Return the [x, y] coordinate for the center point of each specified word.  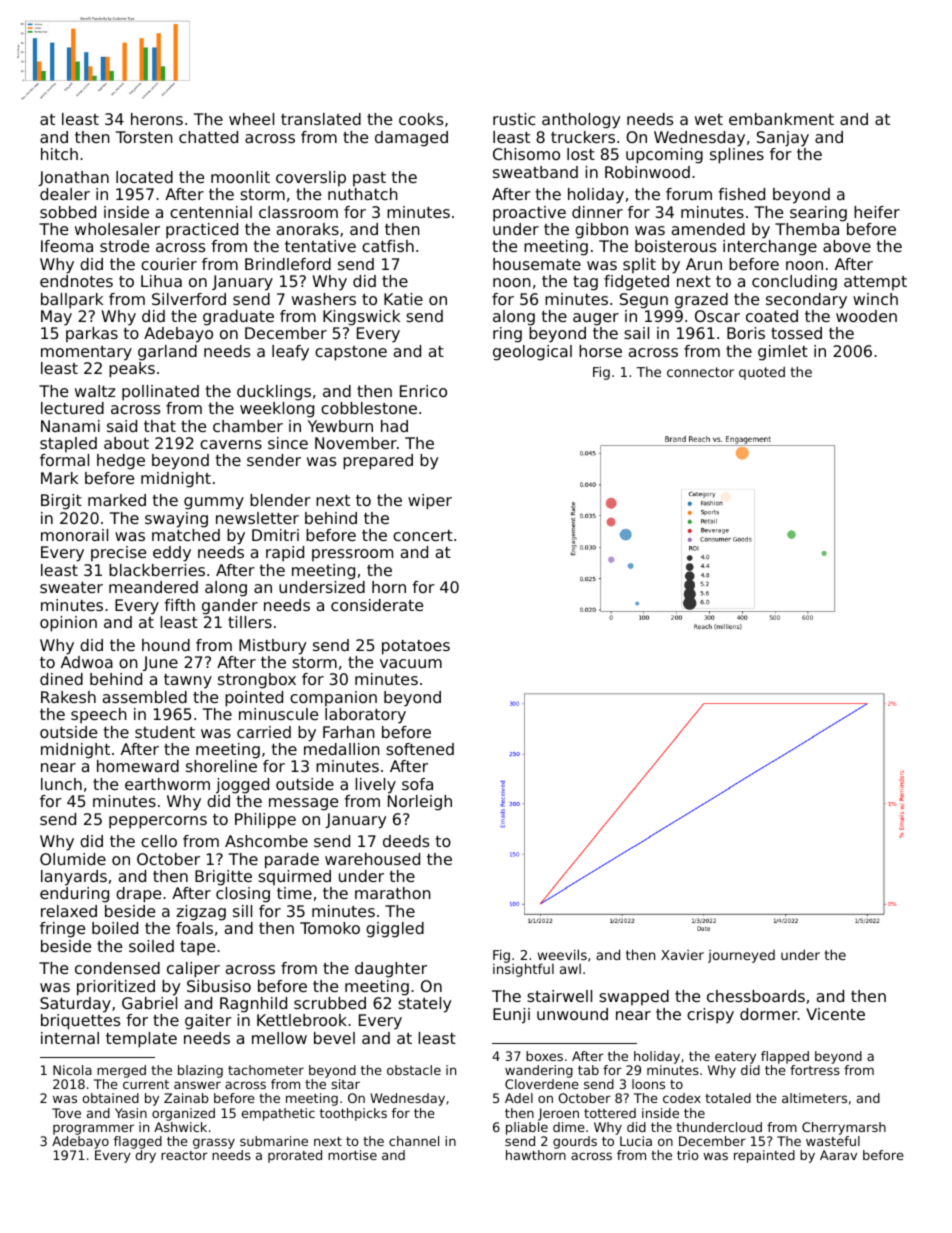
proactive [529, 214]
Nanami [70, 426]
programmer [93, 1129]
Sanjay [783, 139]
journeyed [741, 956]
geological [532, 353]
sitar [346, 1084]
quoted [762, 373]
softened [420, 749]
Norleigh [420, 803]
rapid [285, 554]
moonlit [240, 177]
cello [159, 841]
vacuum [411, 663]
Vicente [835, 1014]
